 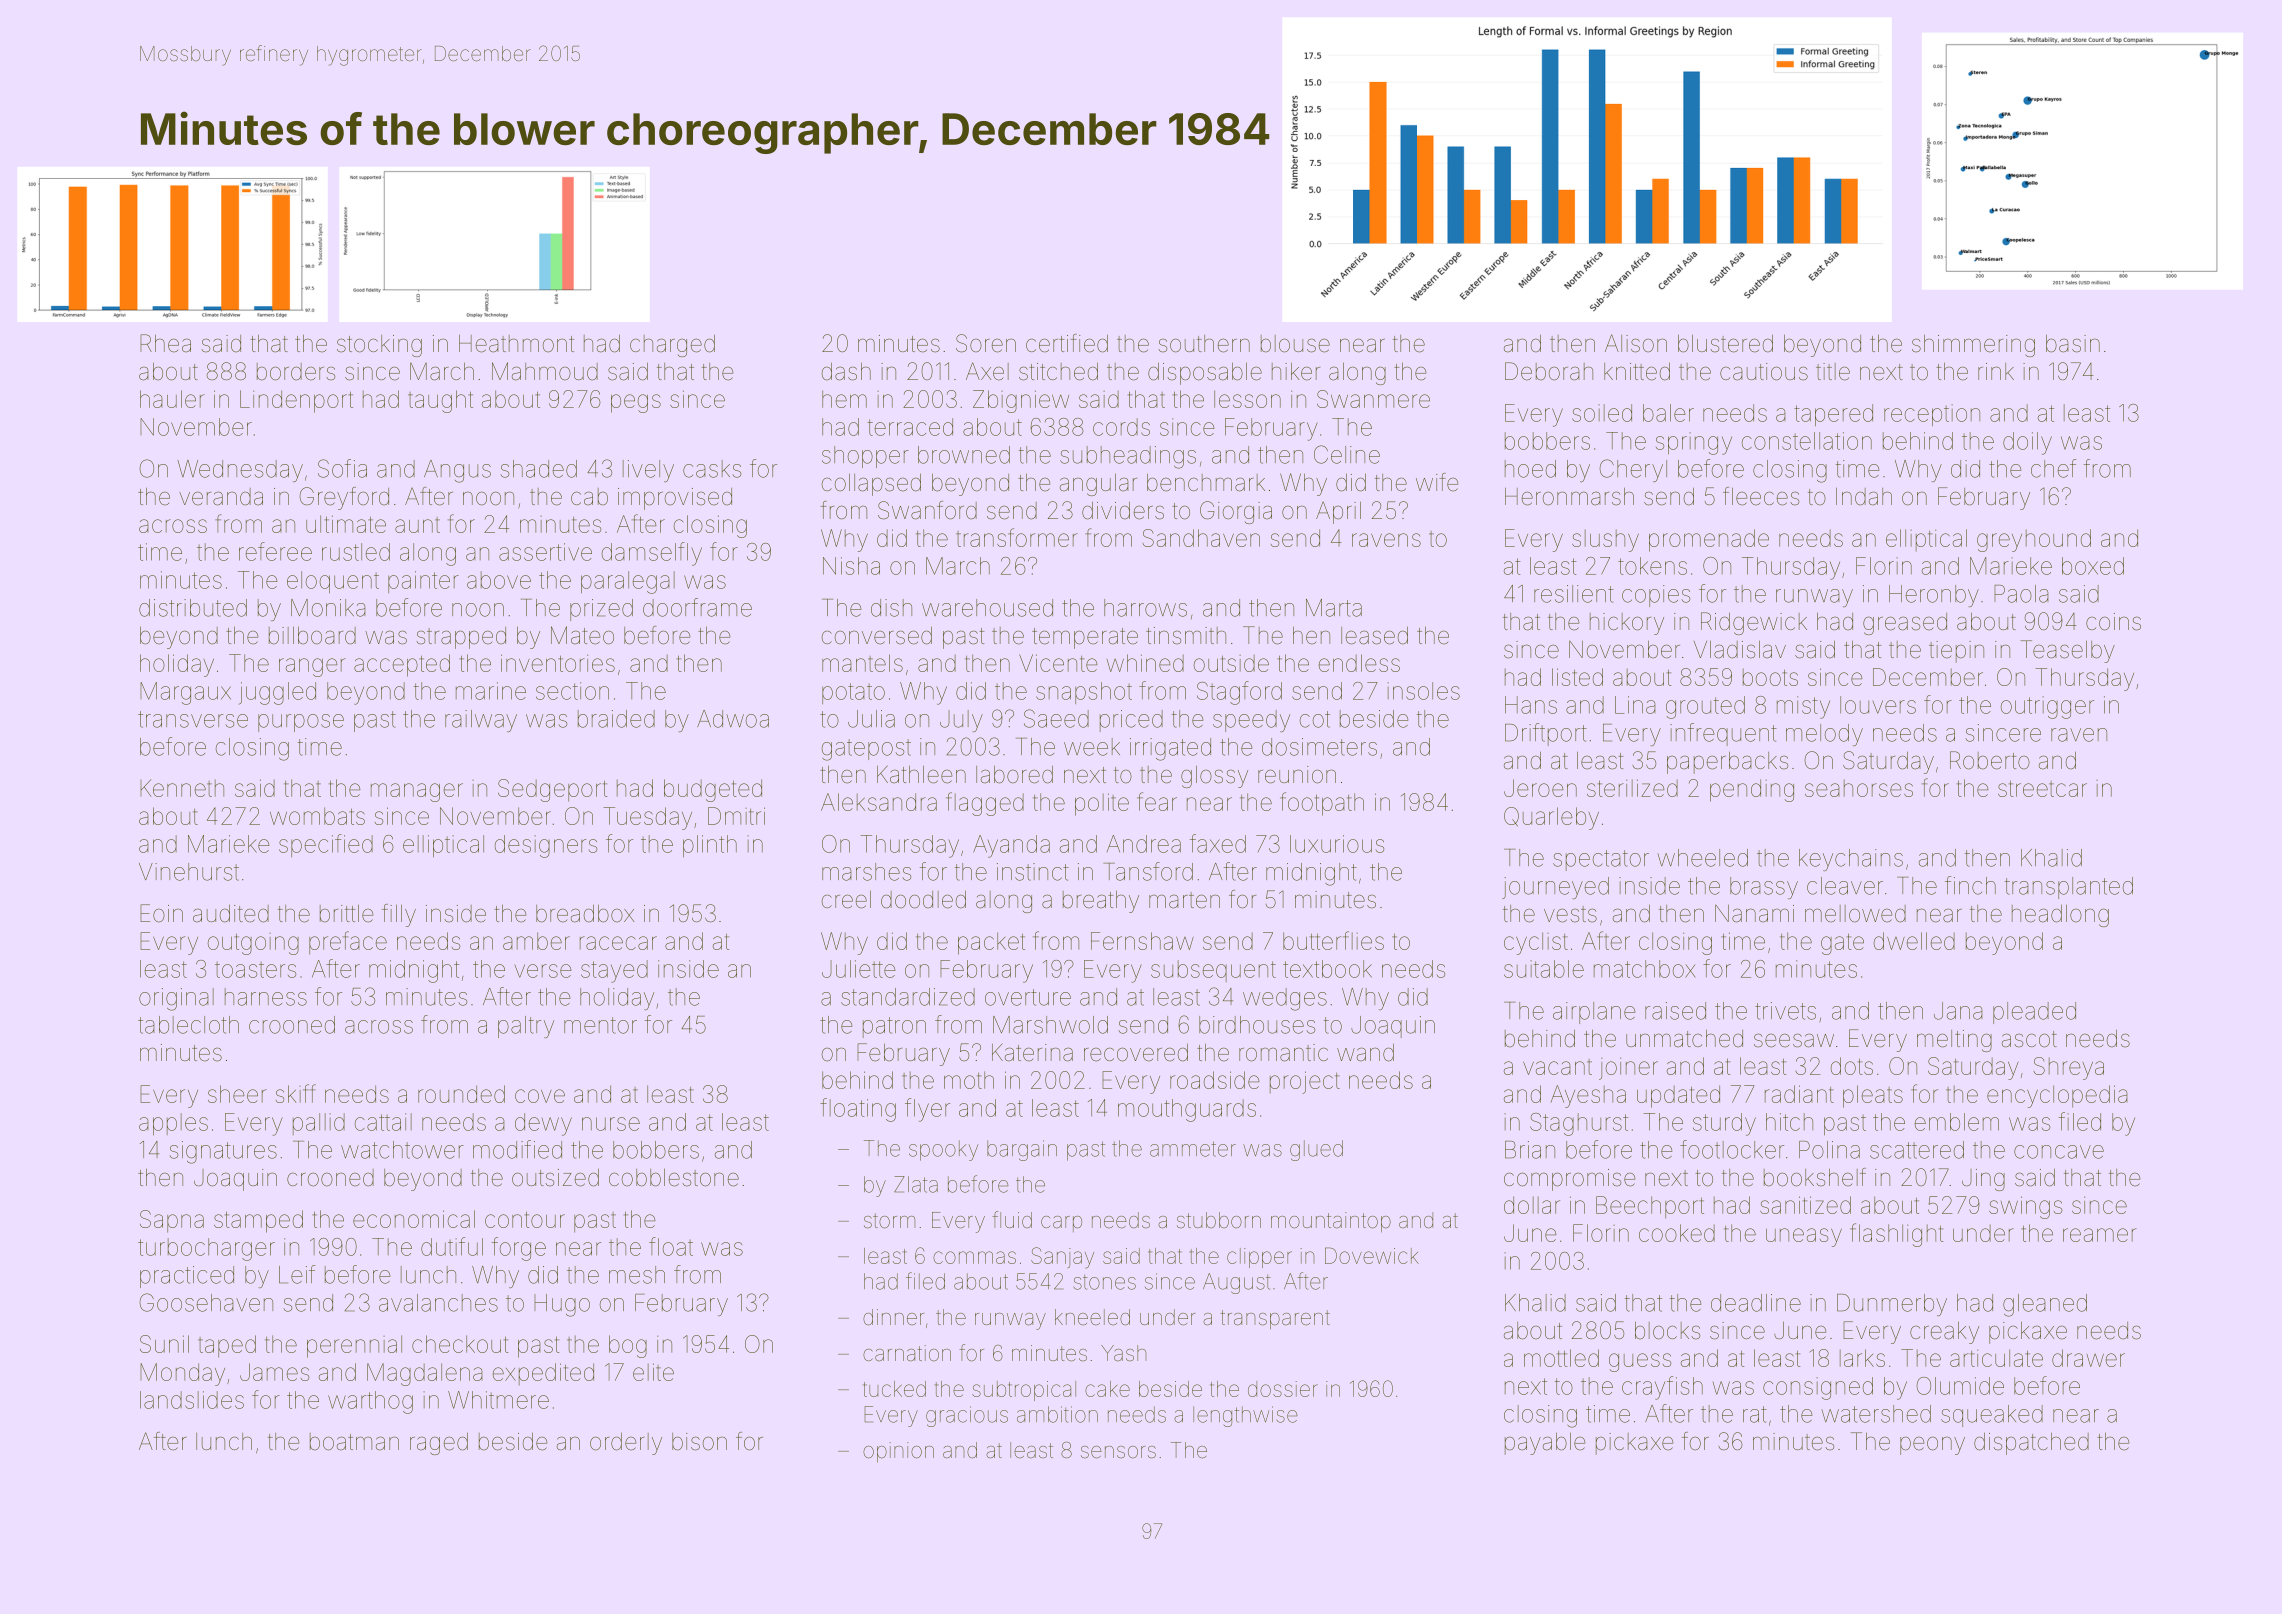 I want to click on luxurious, so click(x=1337, y=844).
